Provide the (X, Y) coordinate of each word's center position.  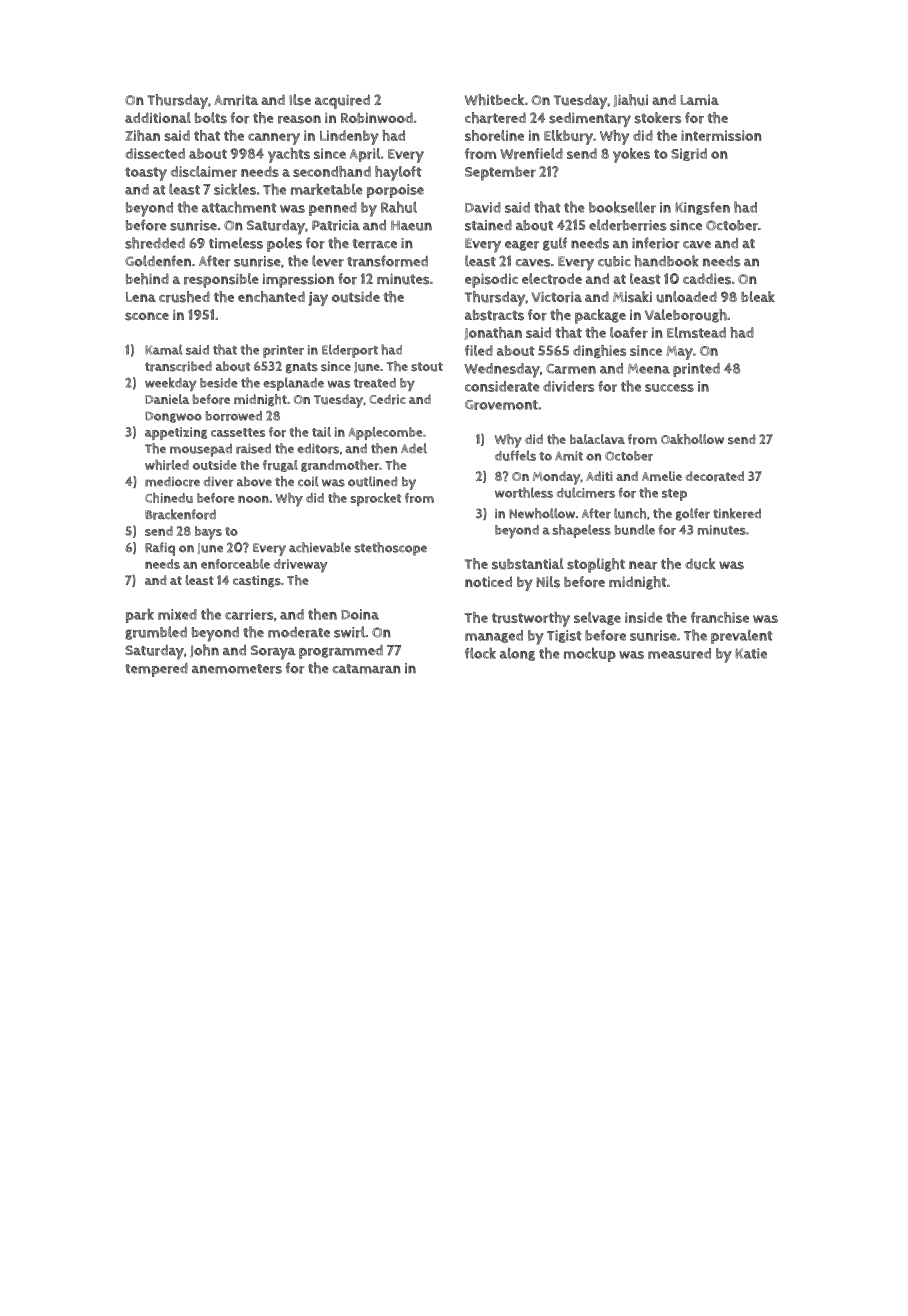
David (483, 207)
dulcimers (585, 492)
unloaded (686, 297)
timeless (236, 243)
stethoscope (390, 549)
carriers (249, 614)
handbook (666, 261)
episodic (491, 280)
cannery (274, 139)
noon (253, 499)
